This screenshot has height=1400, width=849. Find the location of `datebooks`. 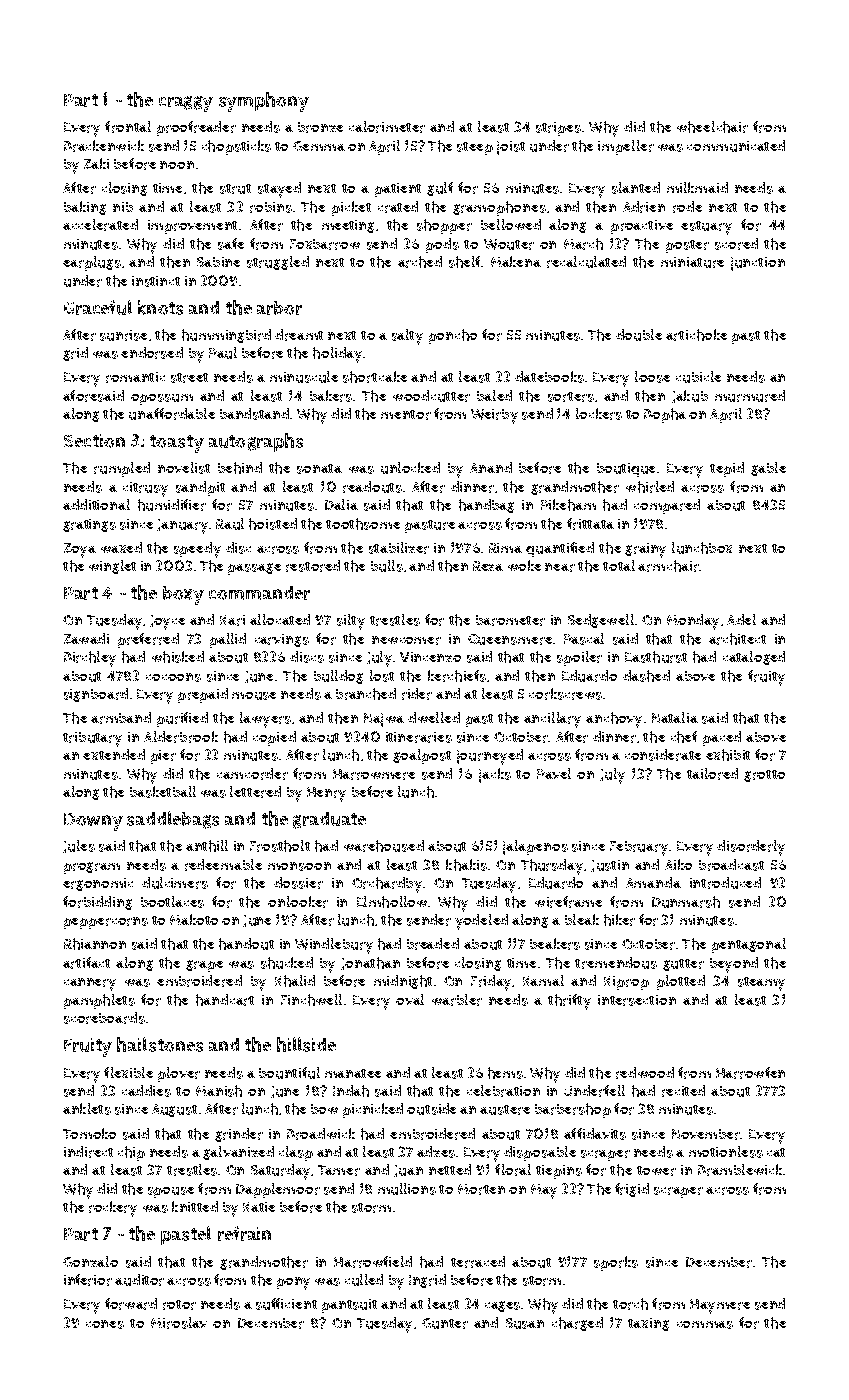

datebooks is located at coordinates (549, 377).
